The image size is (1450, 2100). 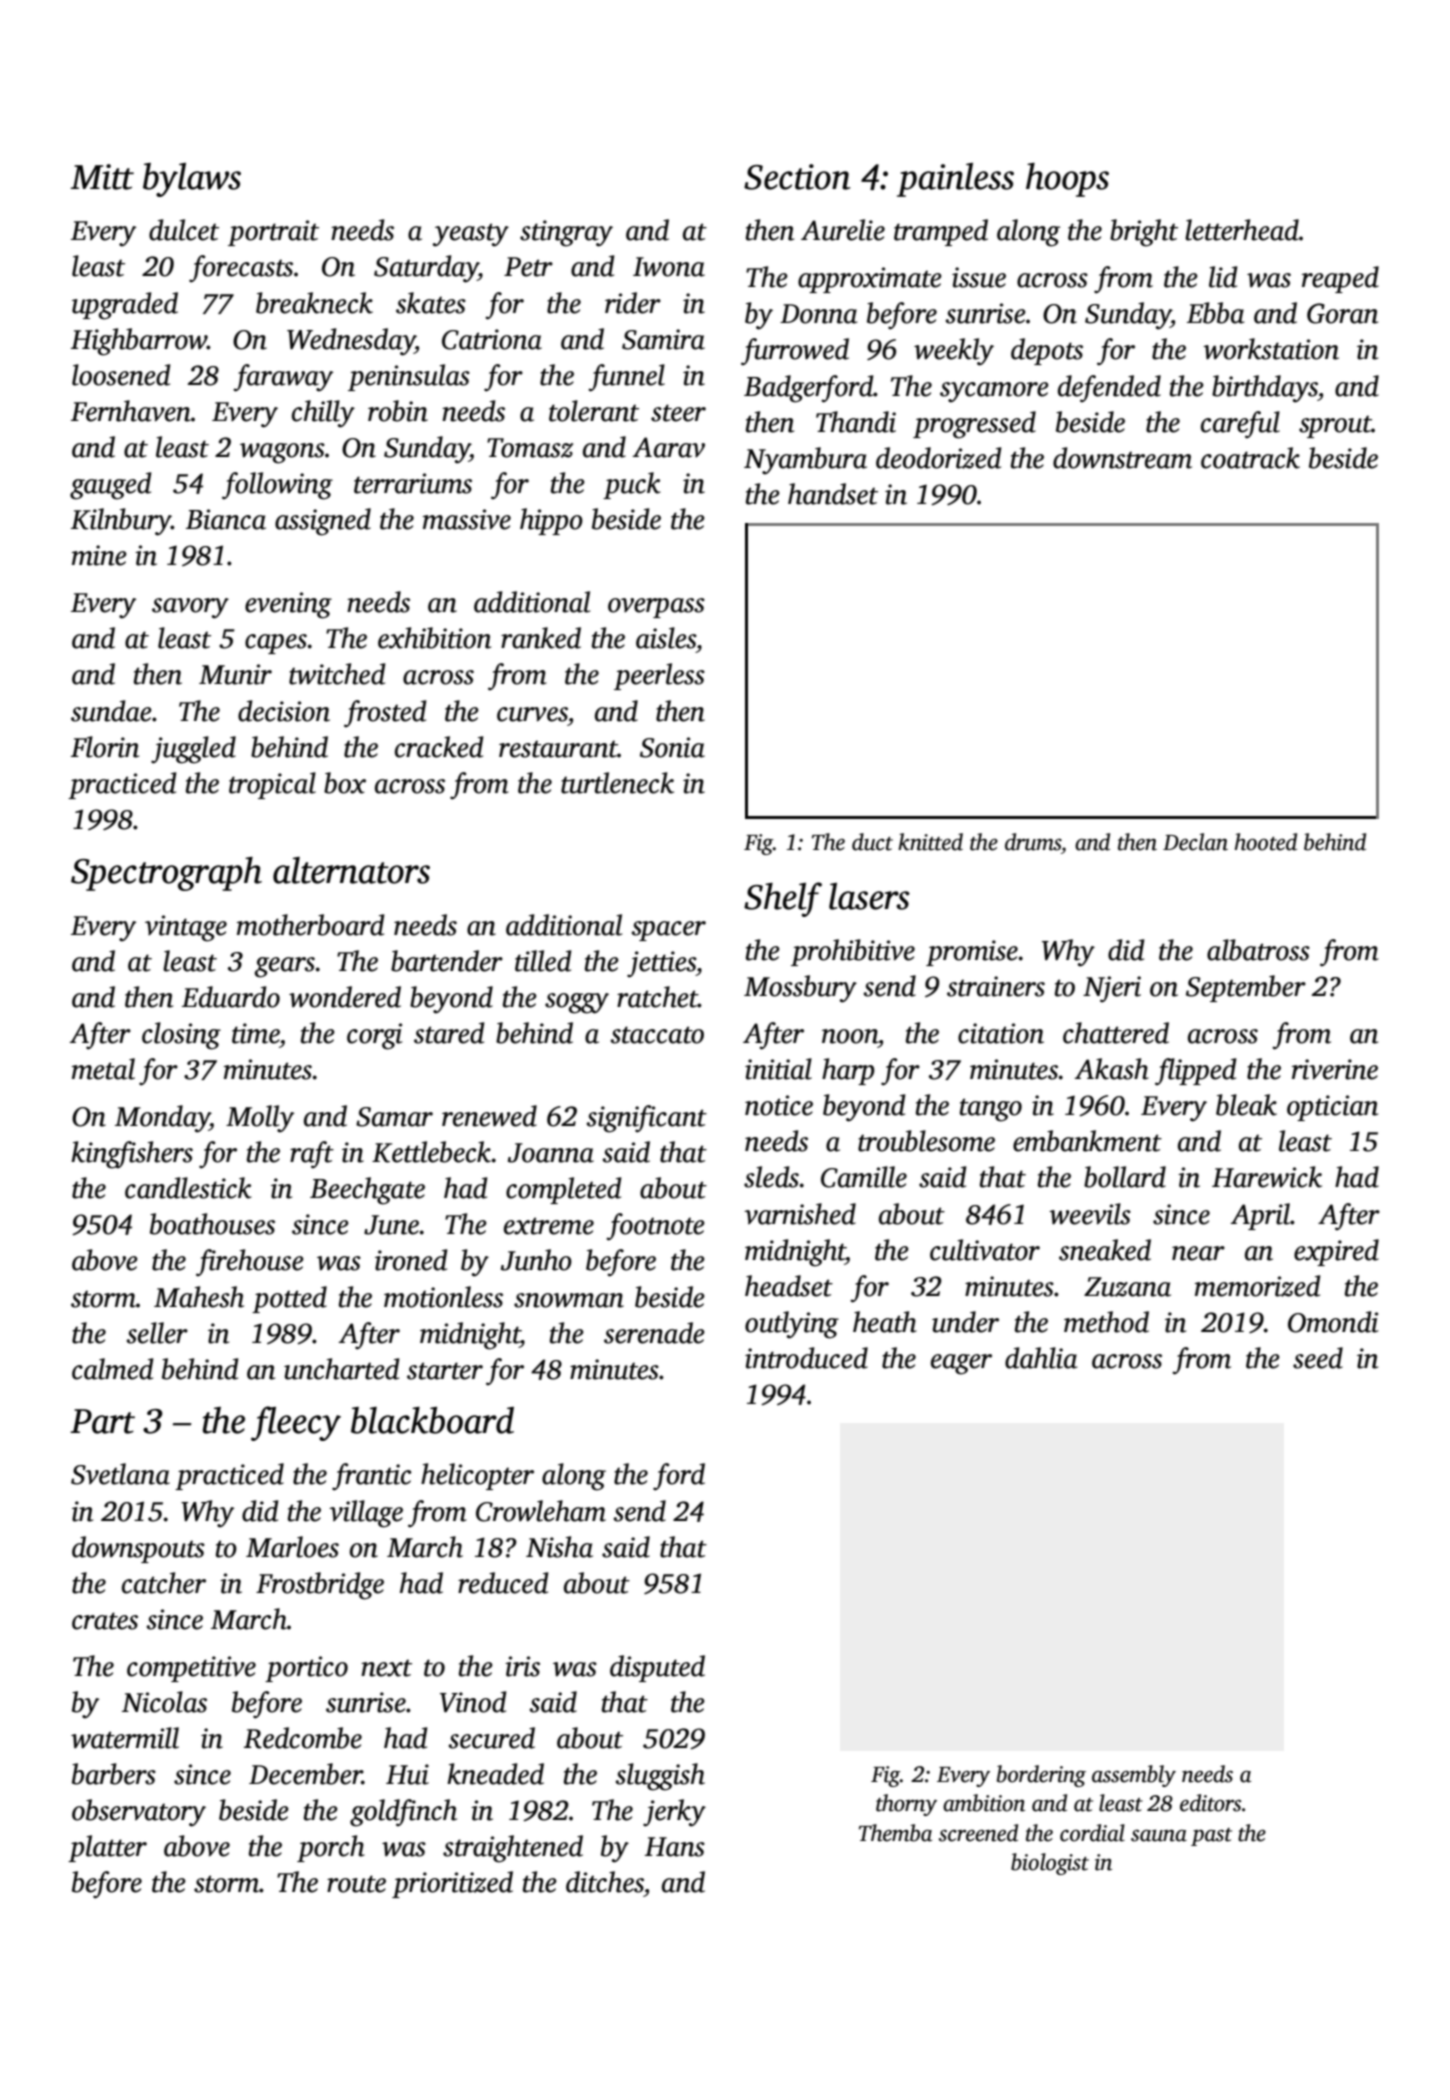 What do you see at coordinates (1122, 458) in the page?
I see `downstream` at bounding box center [1122, 458].
